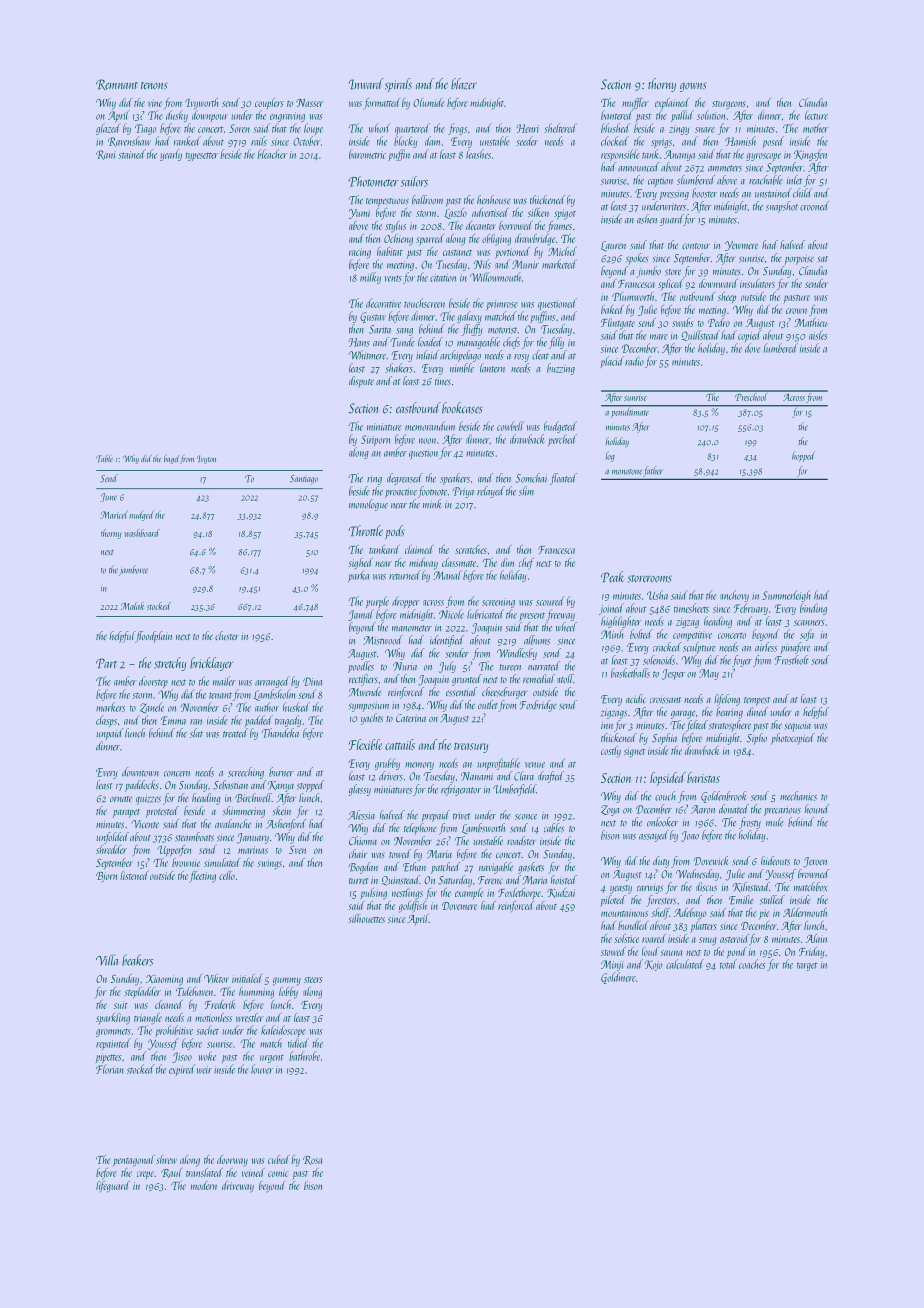 The height and width of the screenshot is (1308, 924). I want to click on Remnant, so click(117, 85).
